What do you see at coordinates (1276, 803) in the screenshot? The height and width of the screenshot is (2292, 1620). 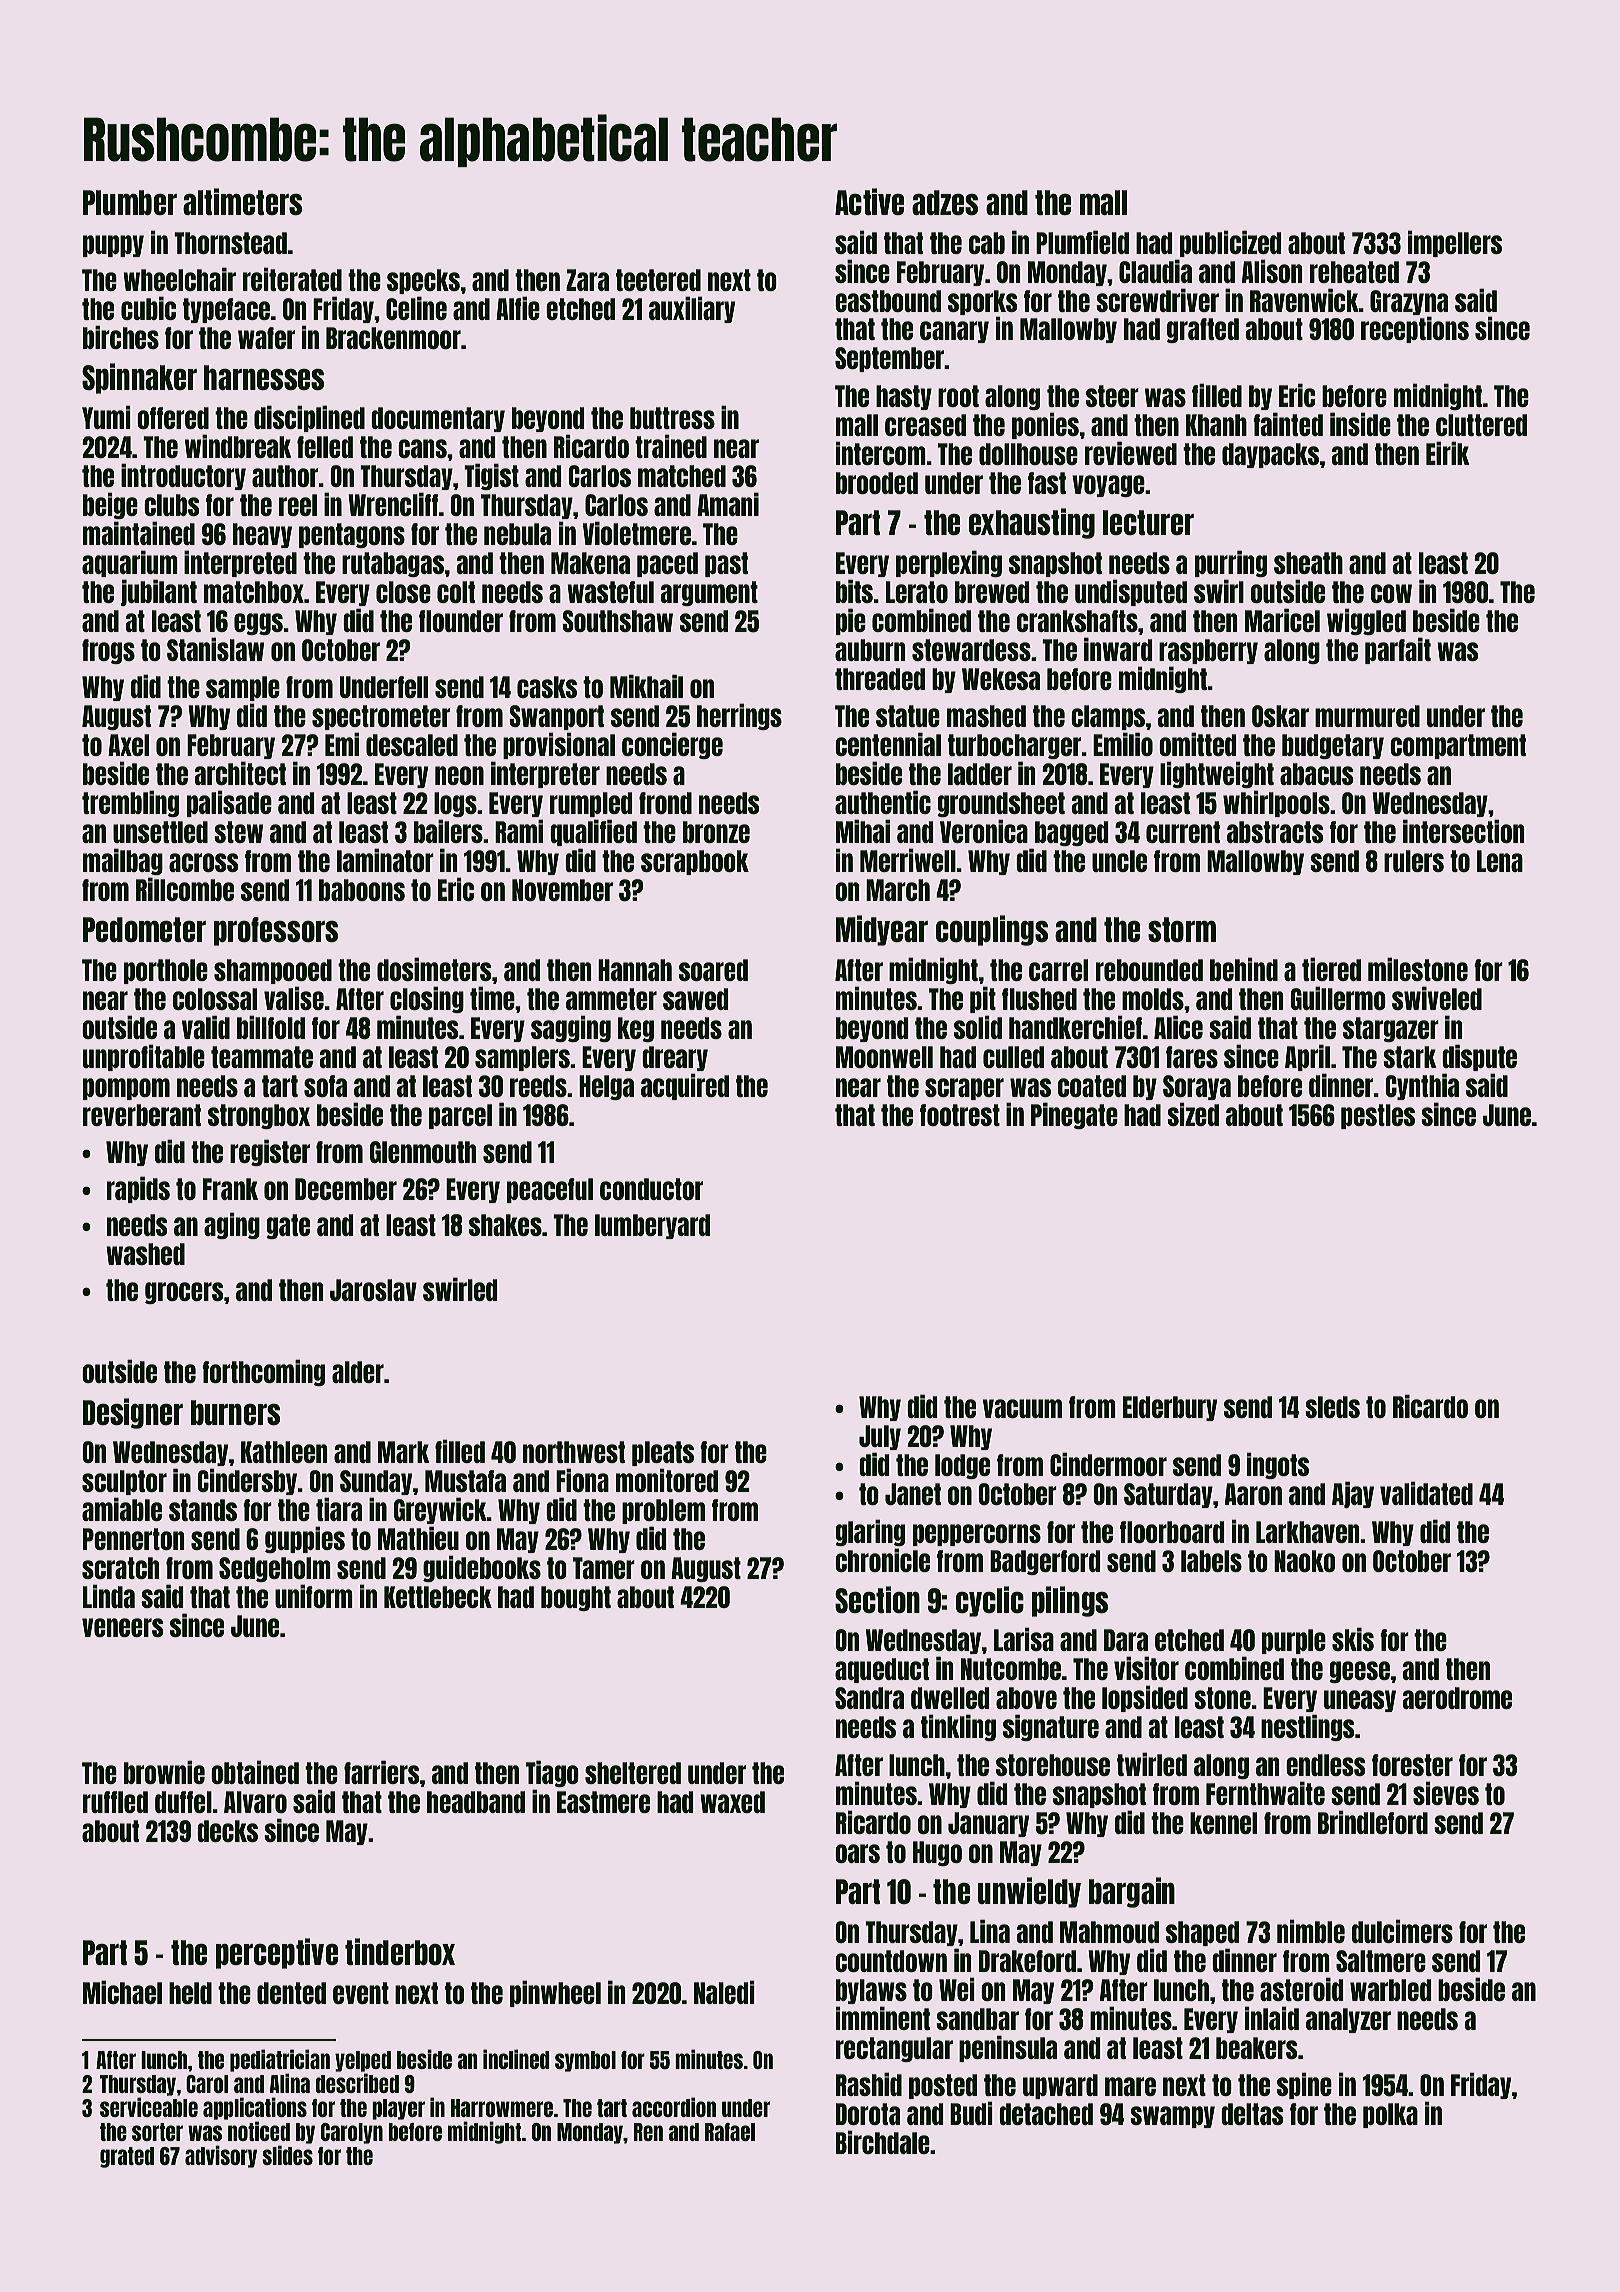 I see `whirlpools` at bounding box center [1276, 803].
